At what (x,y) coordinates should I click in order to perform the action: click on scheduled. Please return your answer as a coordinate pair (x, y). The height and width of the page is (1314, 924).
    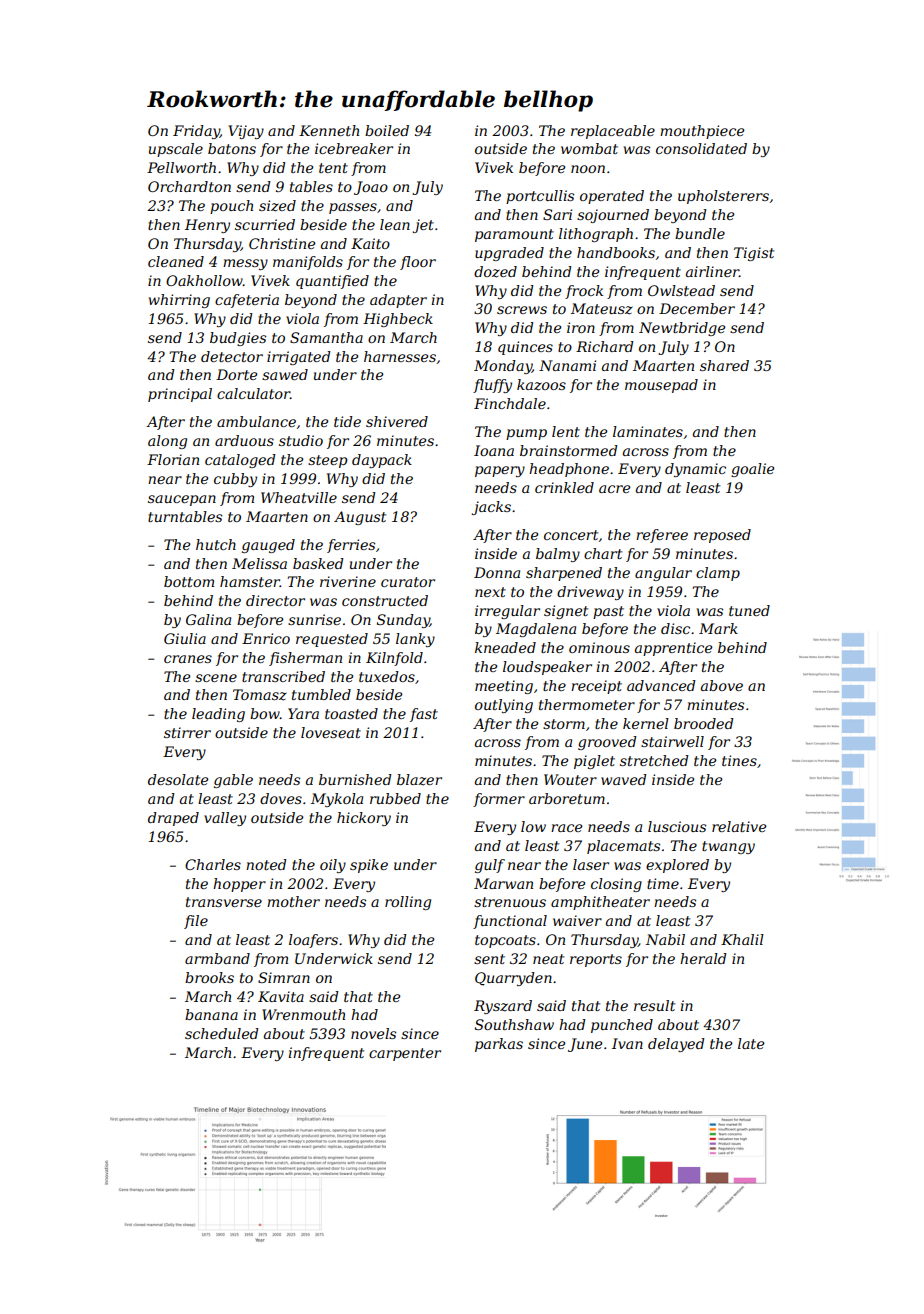
    Looking at the image, I should click on (222, 1033).
